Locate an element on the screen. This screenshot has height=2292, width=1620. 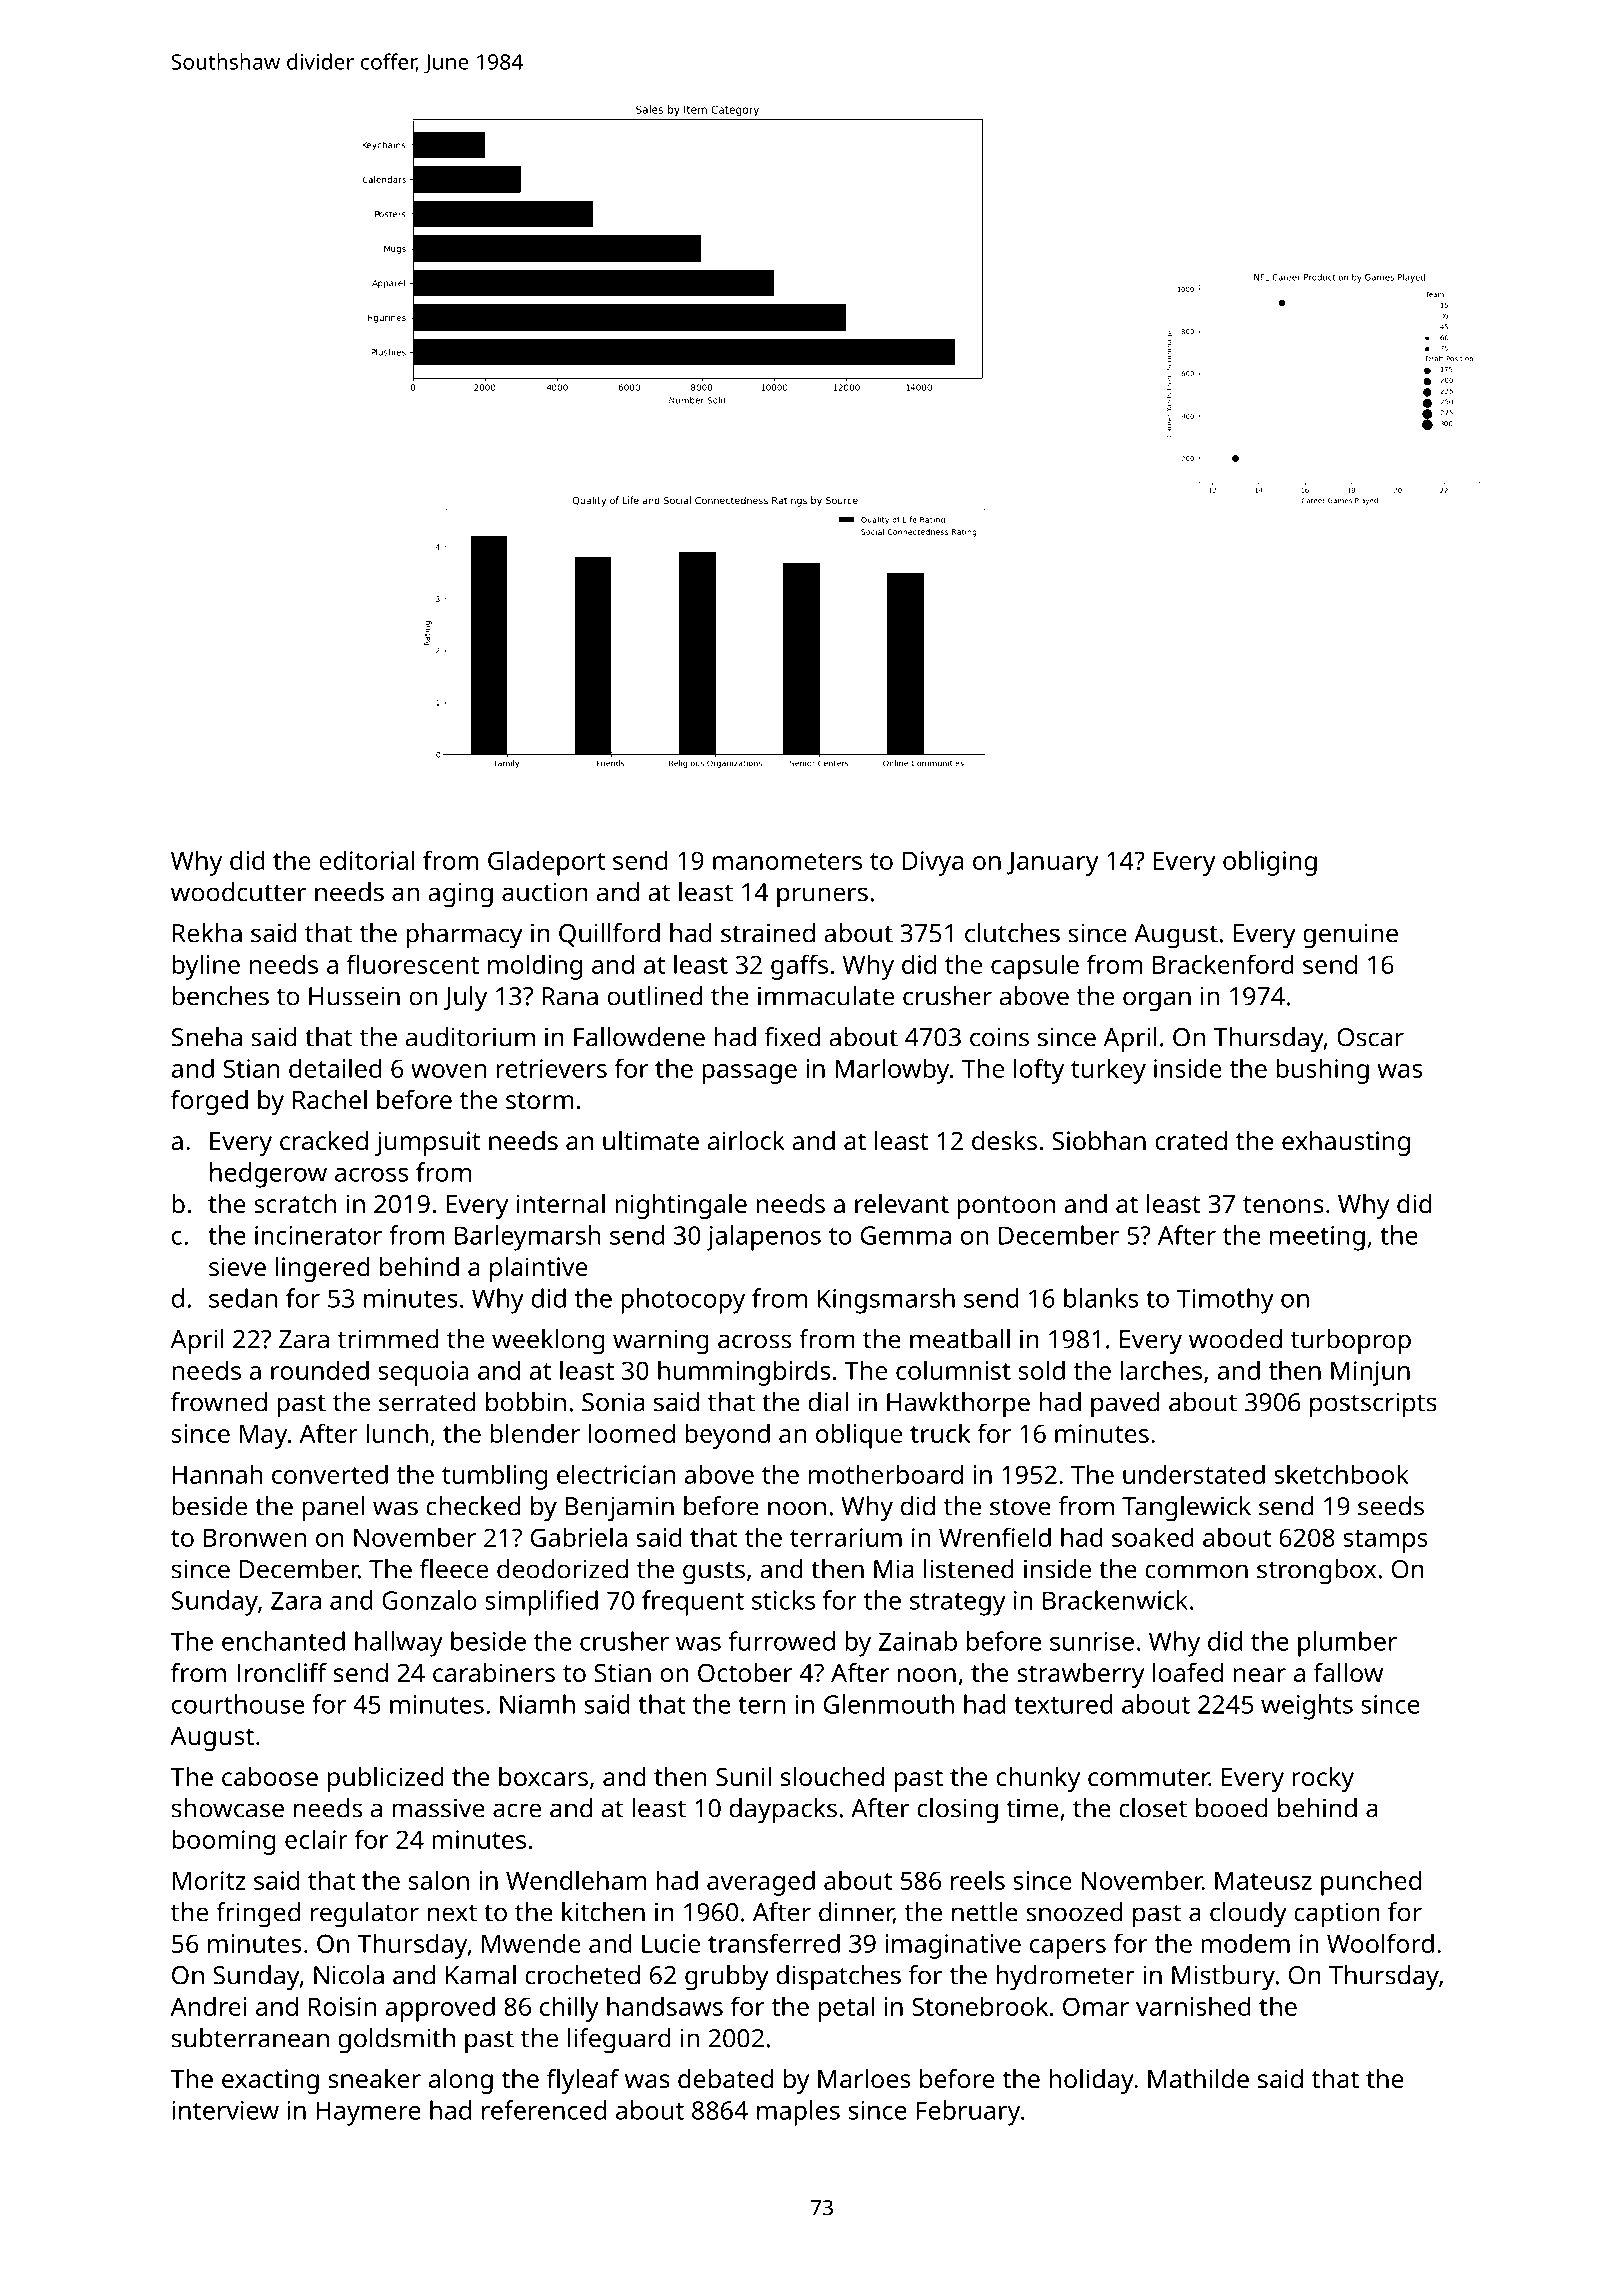
Rekha is located at coordinates (207, 933).
